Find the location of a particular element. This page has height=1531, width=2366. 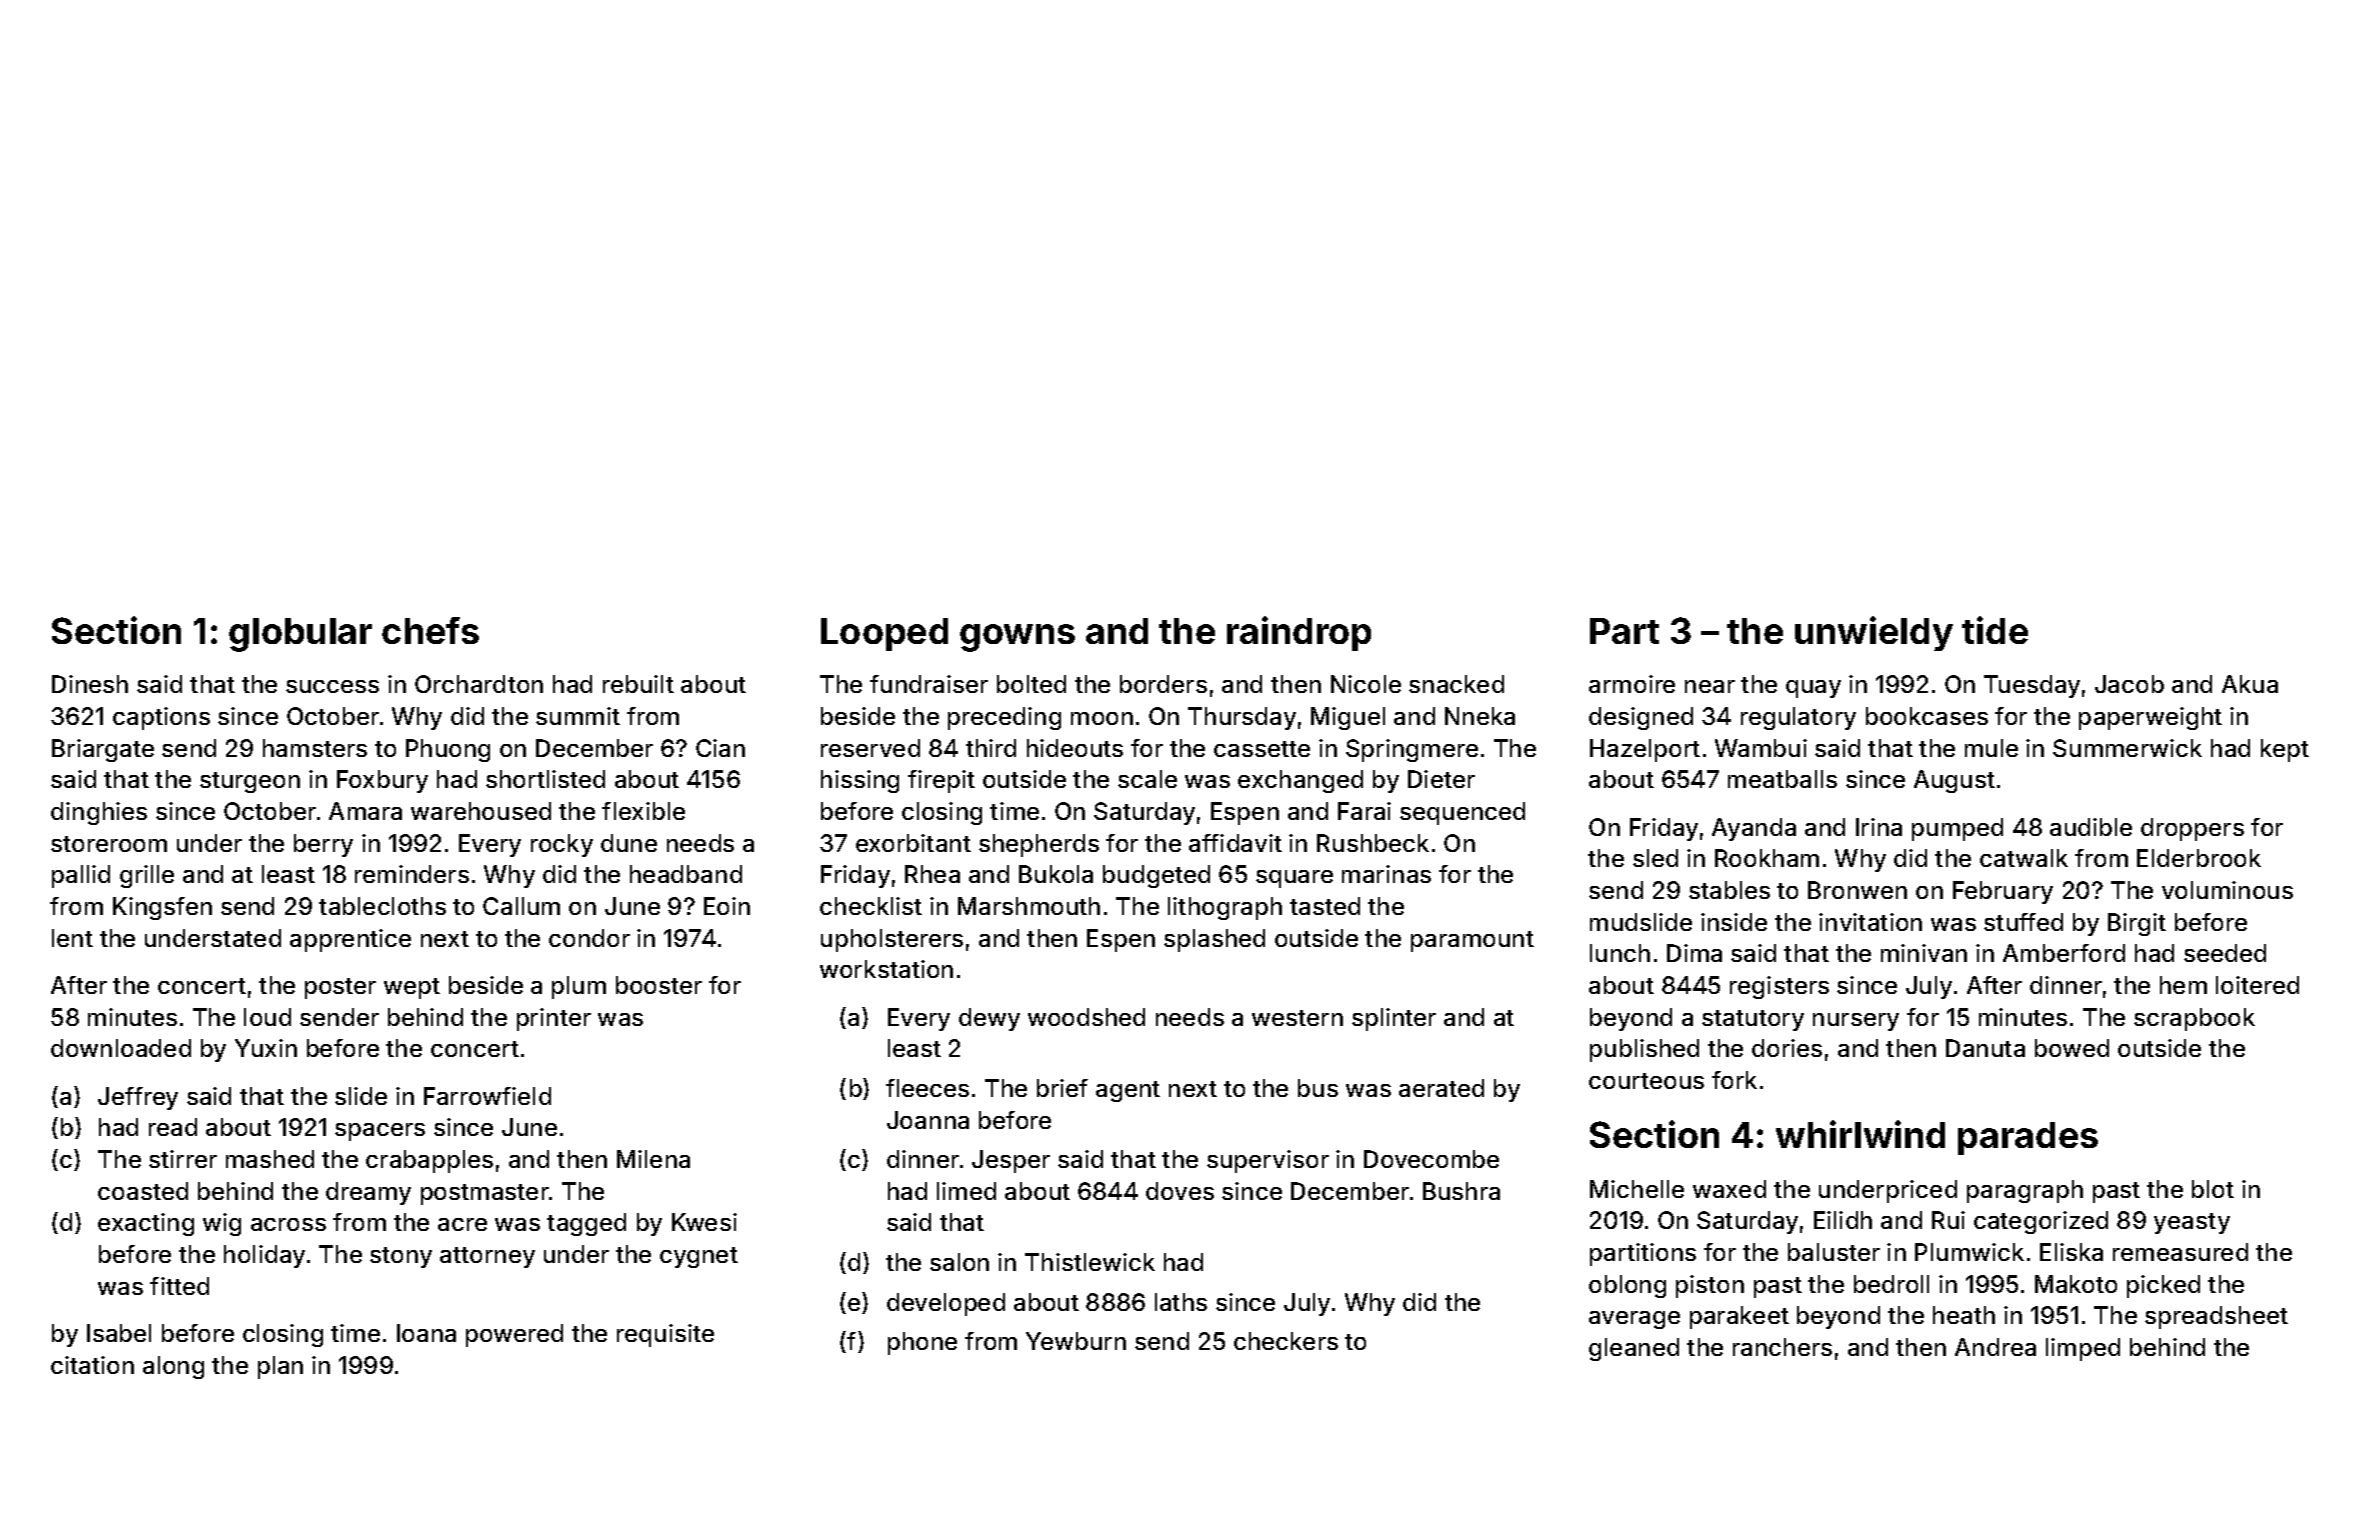

doves is located at coordinates (1180, 1191).
